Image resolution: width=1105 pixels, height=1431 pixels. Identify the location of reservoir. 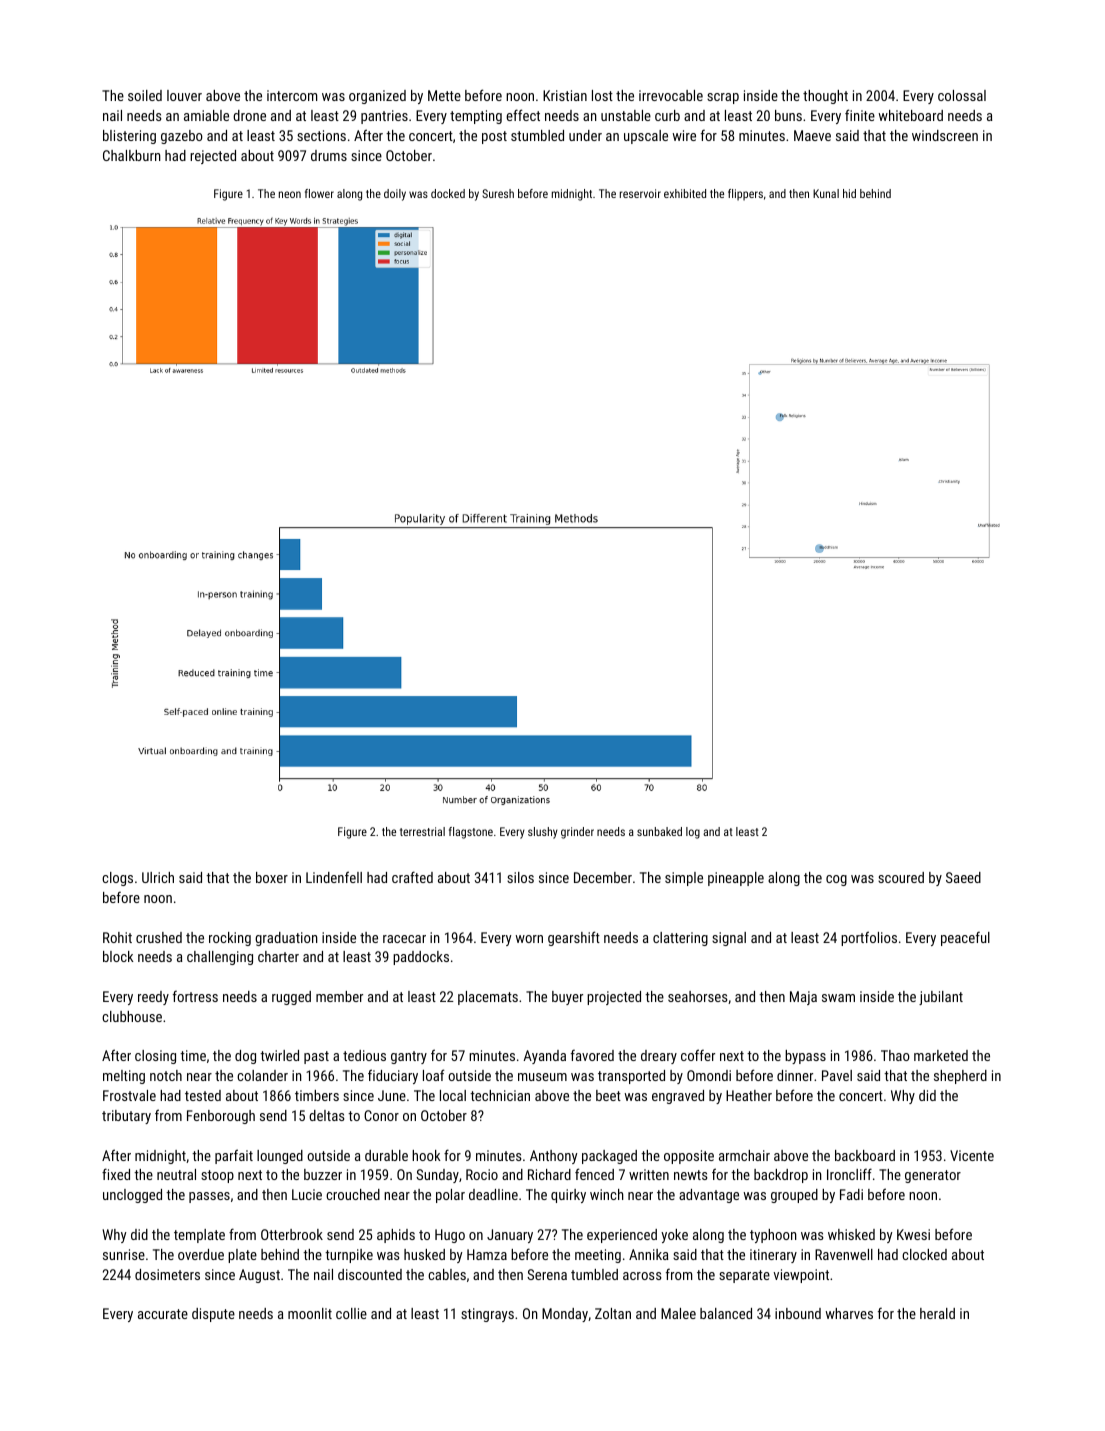
(640, 193).
